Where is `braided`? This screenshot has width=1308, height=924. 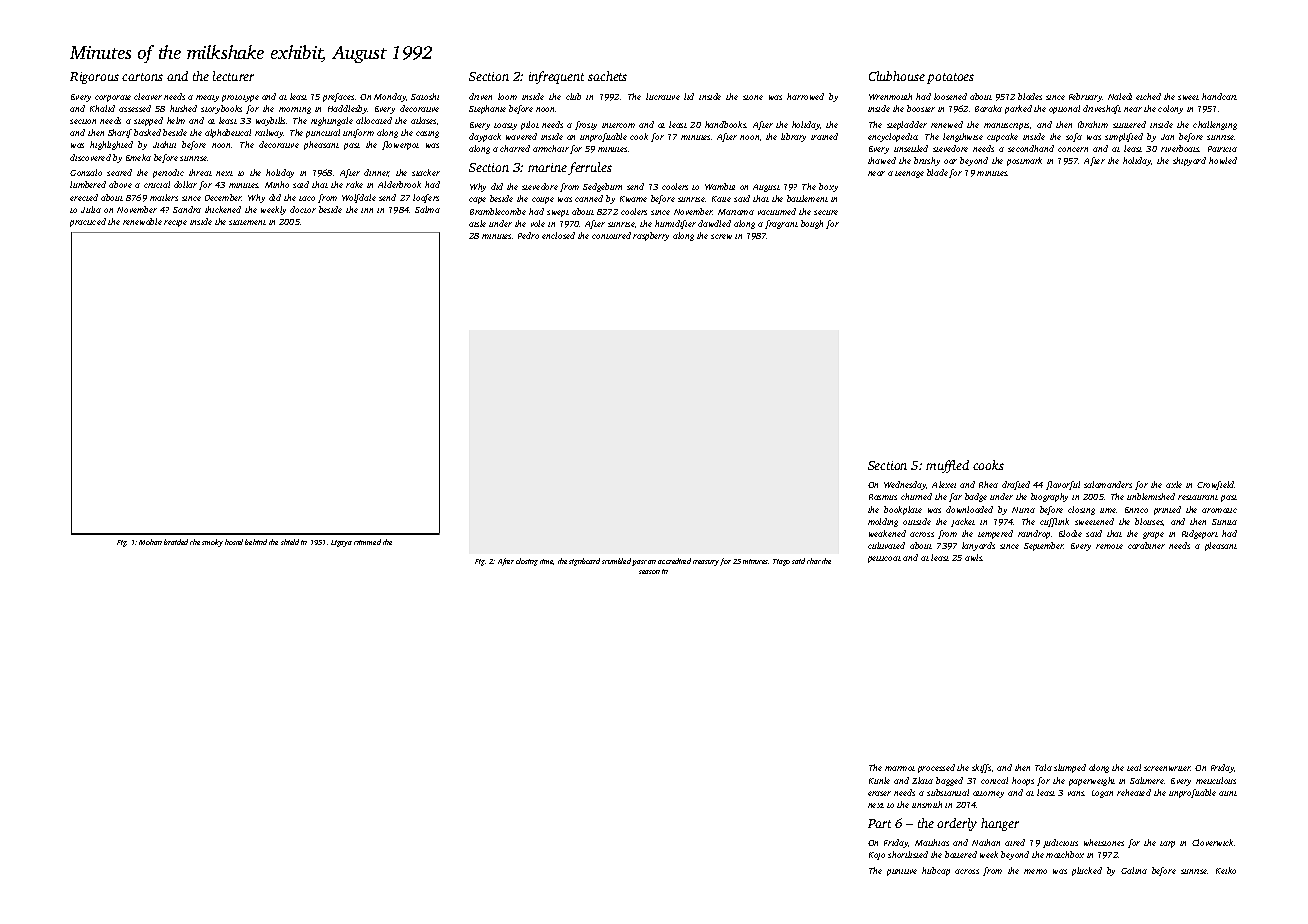
braided is located at coordinates (176, 542).
